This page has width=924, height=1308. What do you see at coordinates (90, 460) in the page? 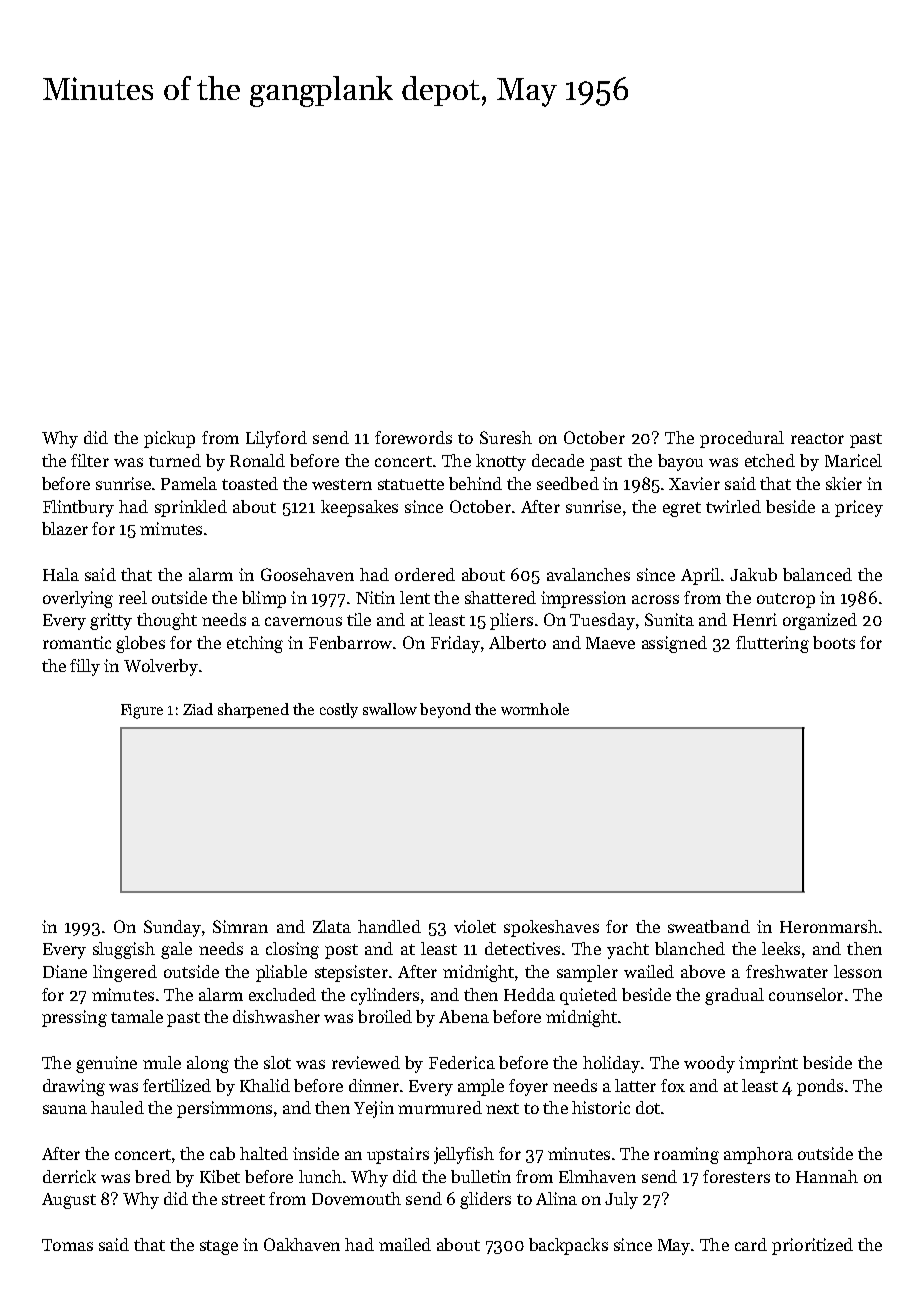
I see `filter` at bounding box center [90, 460].
